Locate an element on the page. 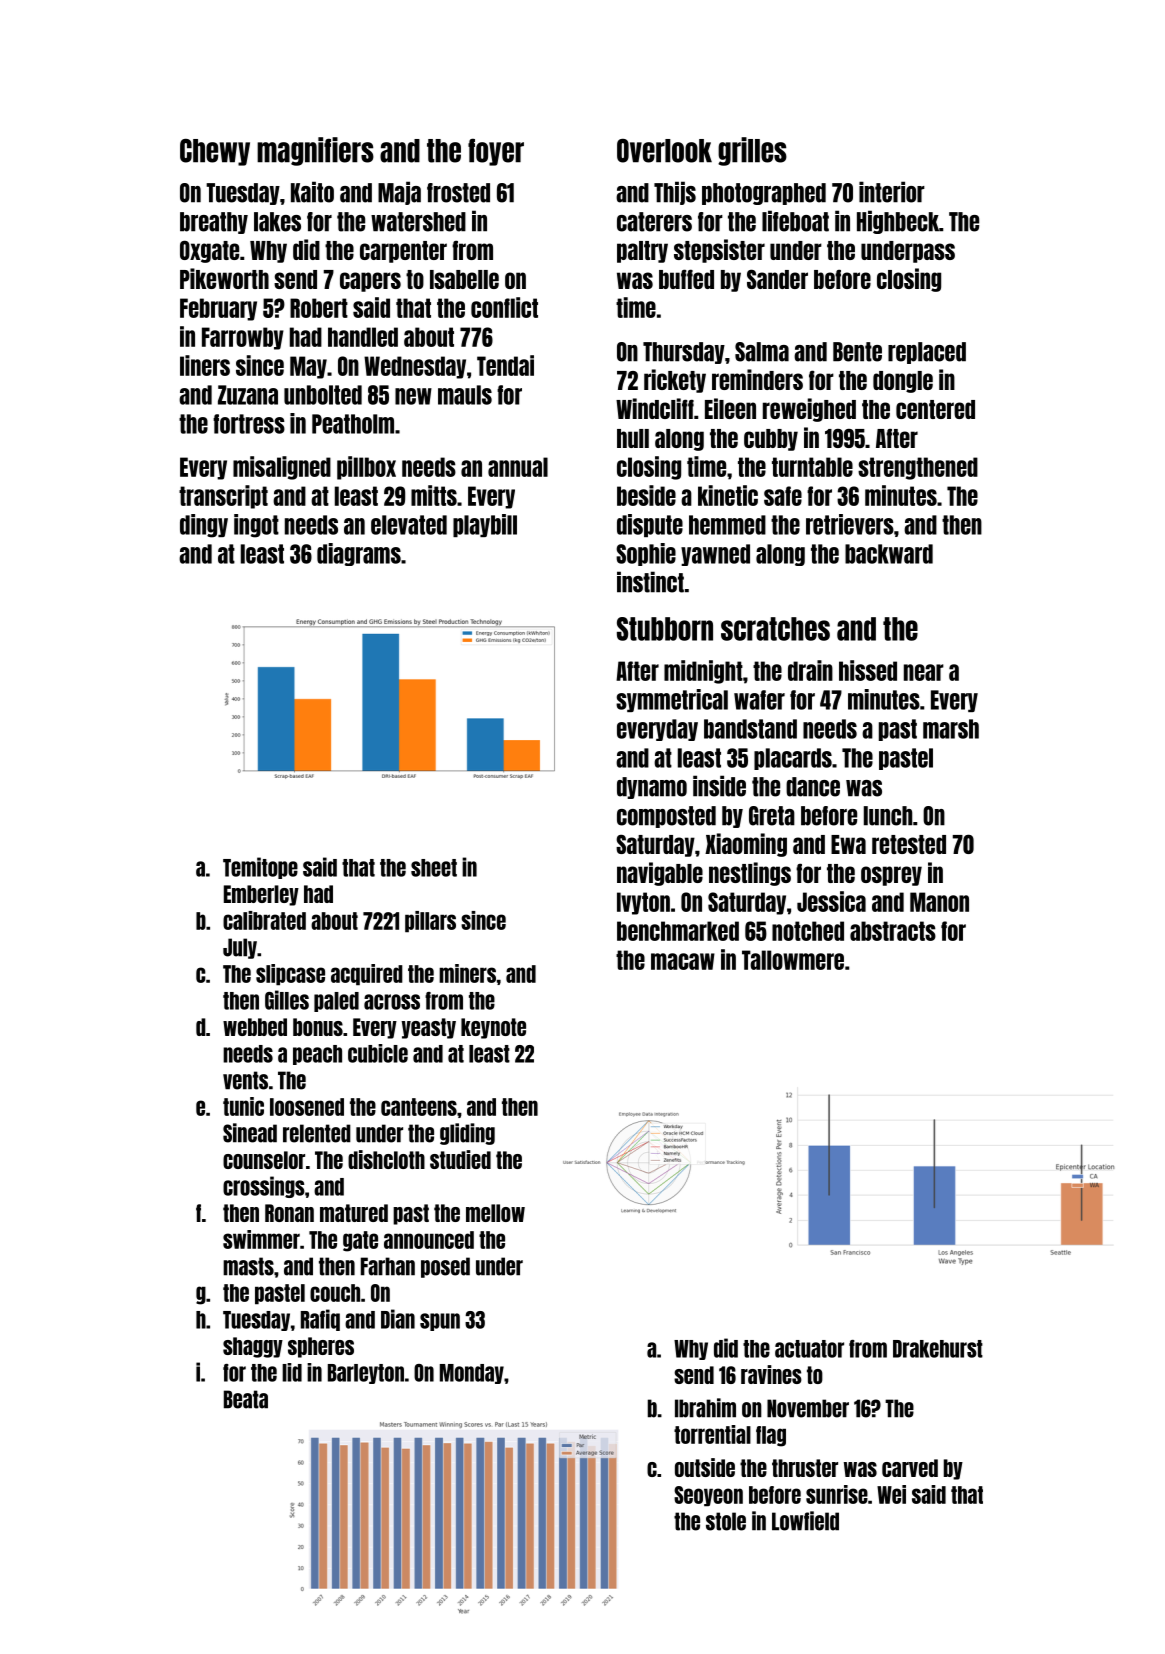 This document has height=1654, width=1165. Farrowby is located at coordinates (243, 338).
